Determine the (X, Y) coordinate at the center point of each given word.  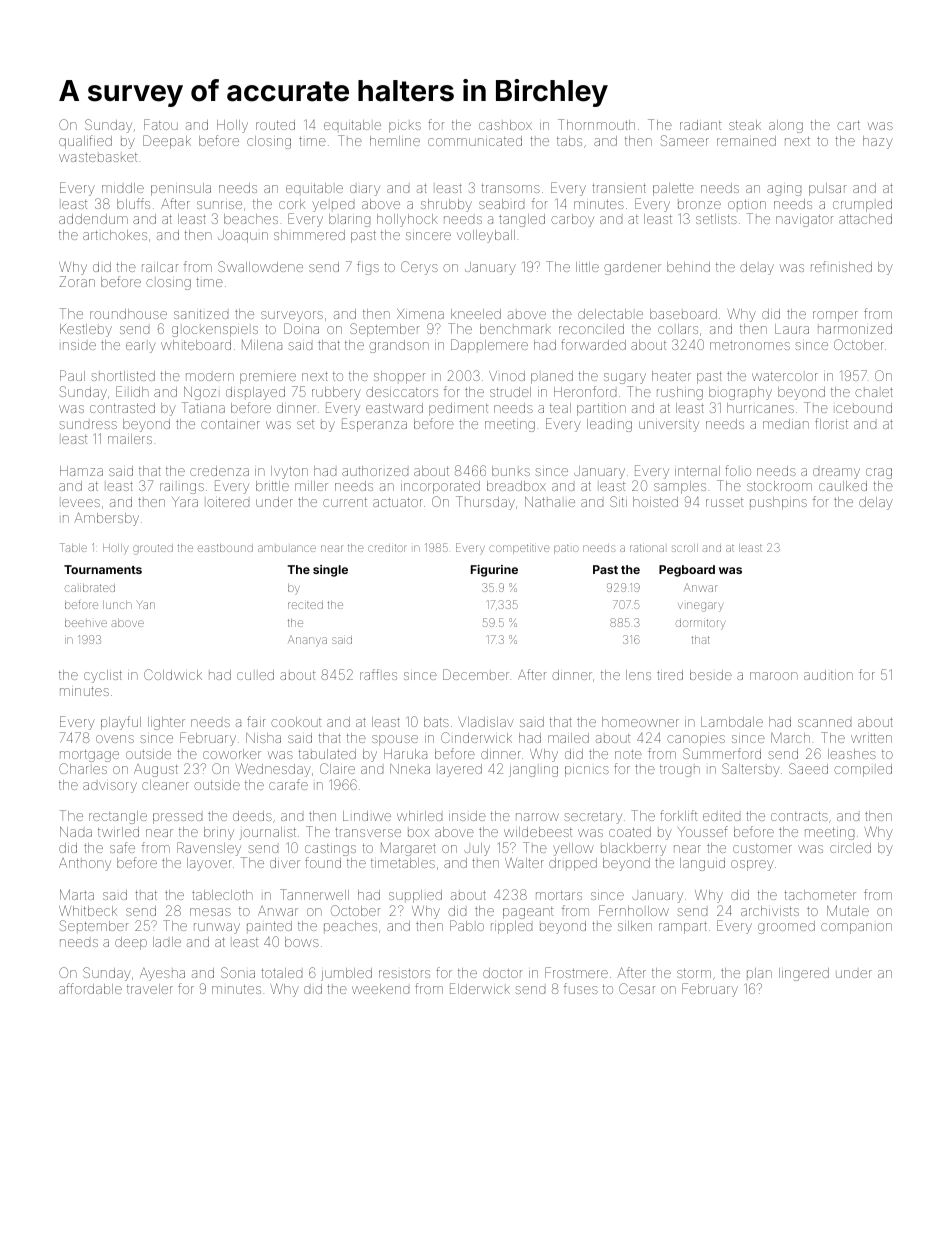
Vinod (507, 376)
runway (217, 928)
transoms (511, 188)
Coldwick (173, 674)
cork (292, 204)
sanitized (201, 314)
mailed (568, 738)
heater (671, 376)
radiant (700, 125)
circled (850, 848)
